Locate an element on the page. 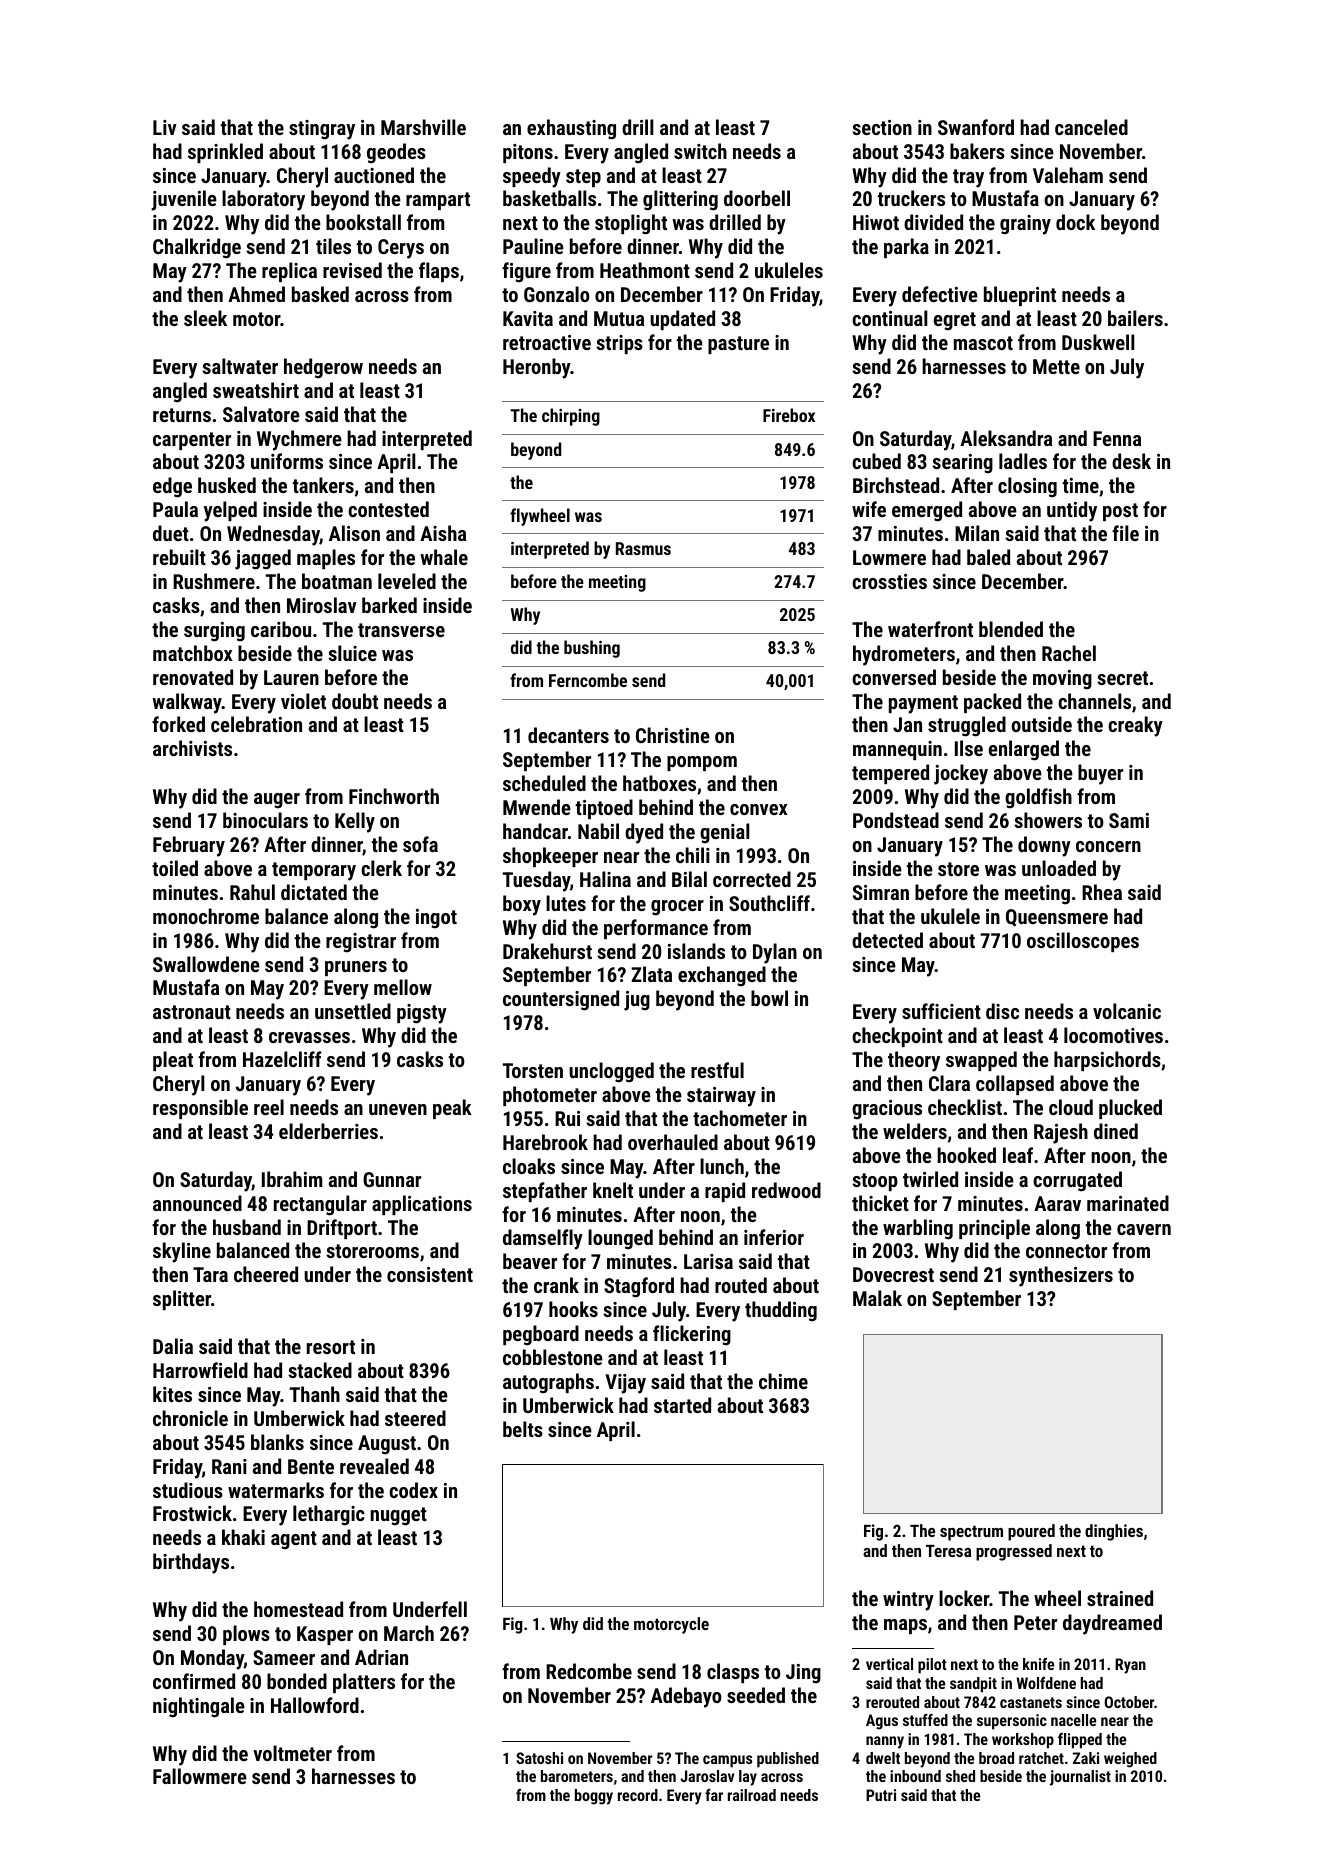 The width and height of the document is (1326, 1876). Satoshi is located at coordinates (539, 1758).
